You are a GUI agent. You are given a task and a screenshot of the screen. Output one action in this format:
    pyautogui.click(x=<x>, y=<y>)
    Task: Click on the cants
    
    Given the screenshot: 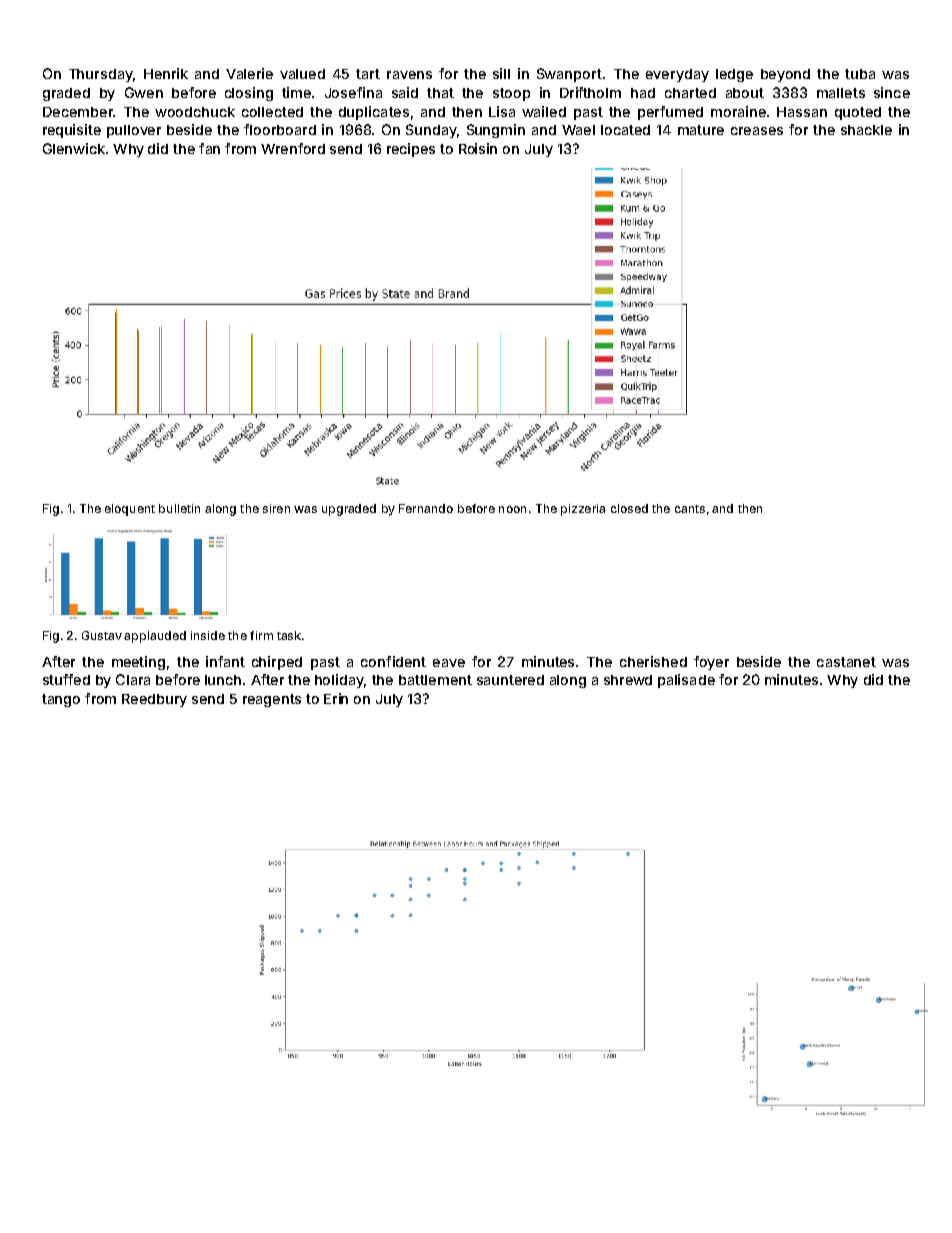 What is the action you would take?
    pyautogui.click(x=690, y=509)
